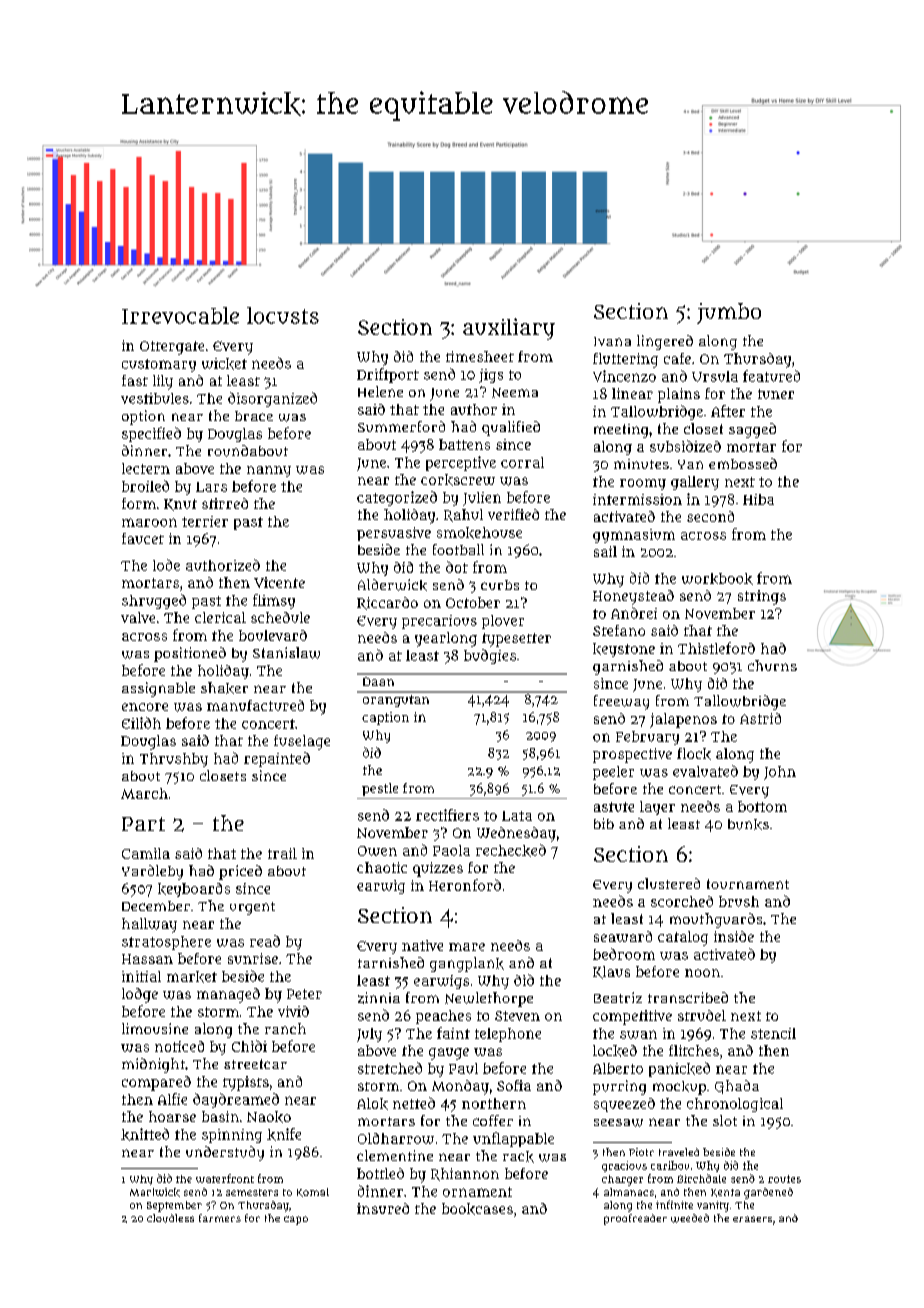 This screenshot has height=1308, width=924. What do you see at coordinates (220, 1218) in the screenshot?
I see `farmers` at bounding box center [220, 1218].
